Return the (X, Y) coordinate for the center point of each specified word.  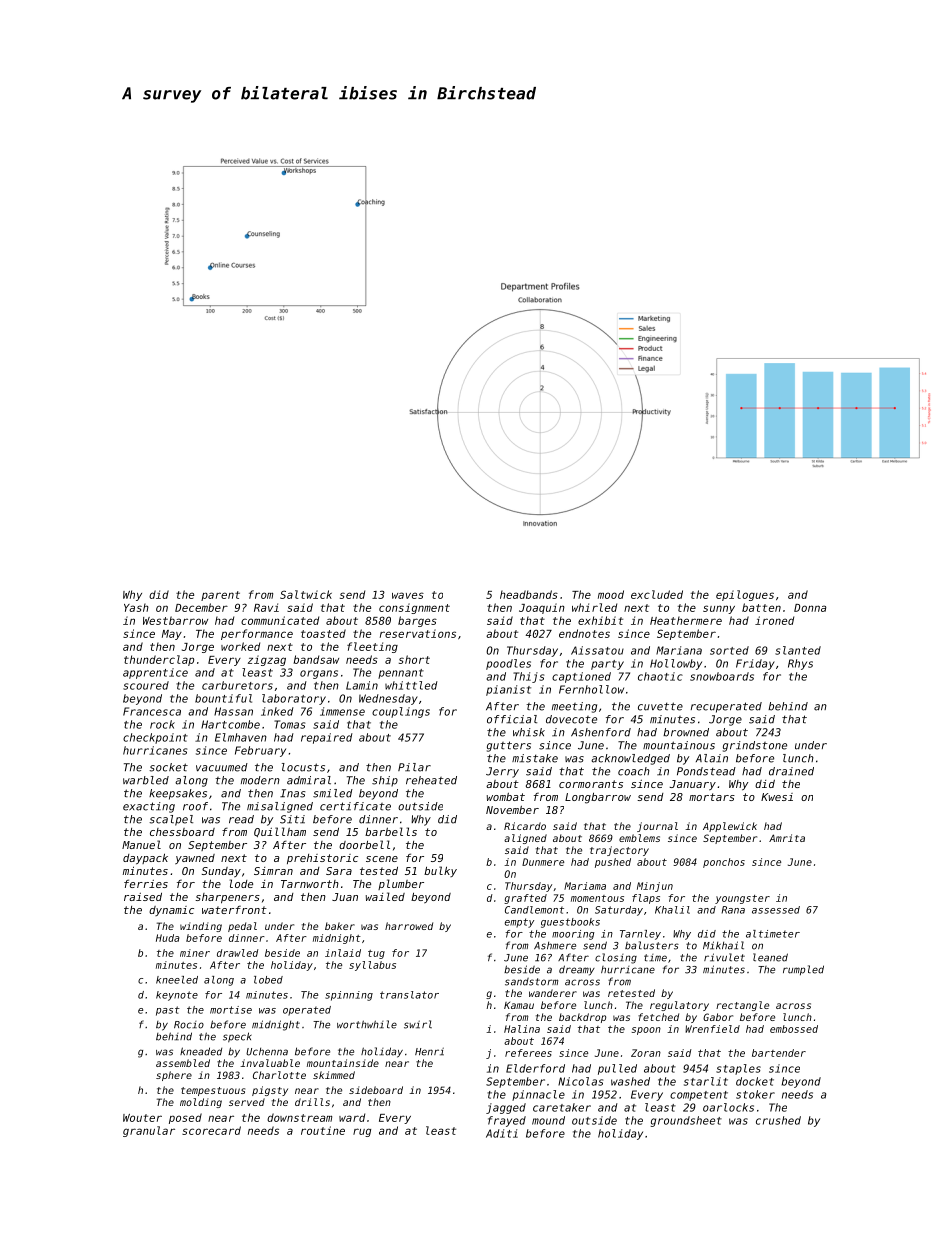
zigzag (267, 660)
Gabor (718, 1017)
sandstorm (531, 982)
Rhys (800, 664)
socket (168, 767)
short (414, 659)
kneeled (177, 980)
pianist (508, 690)
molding (201, 1103)
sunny (719, 609)
